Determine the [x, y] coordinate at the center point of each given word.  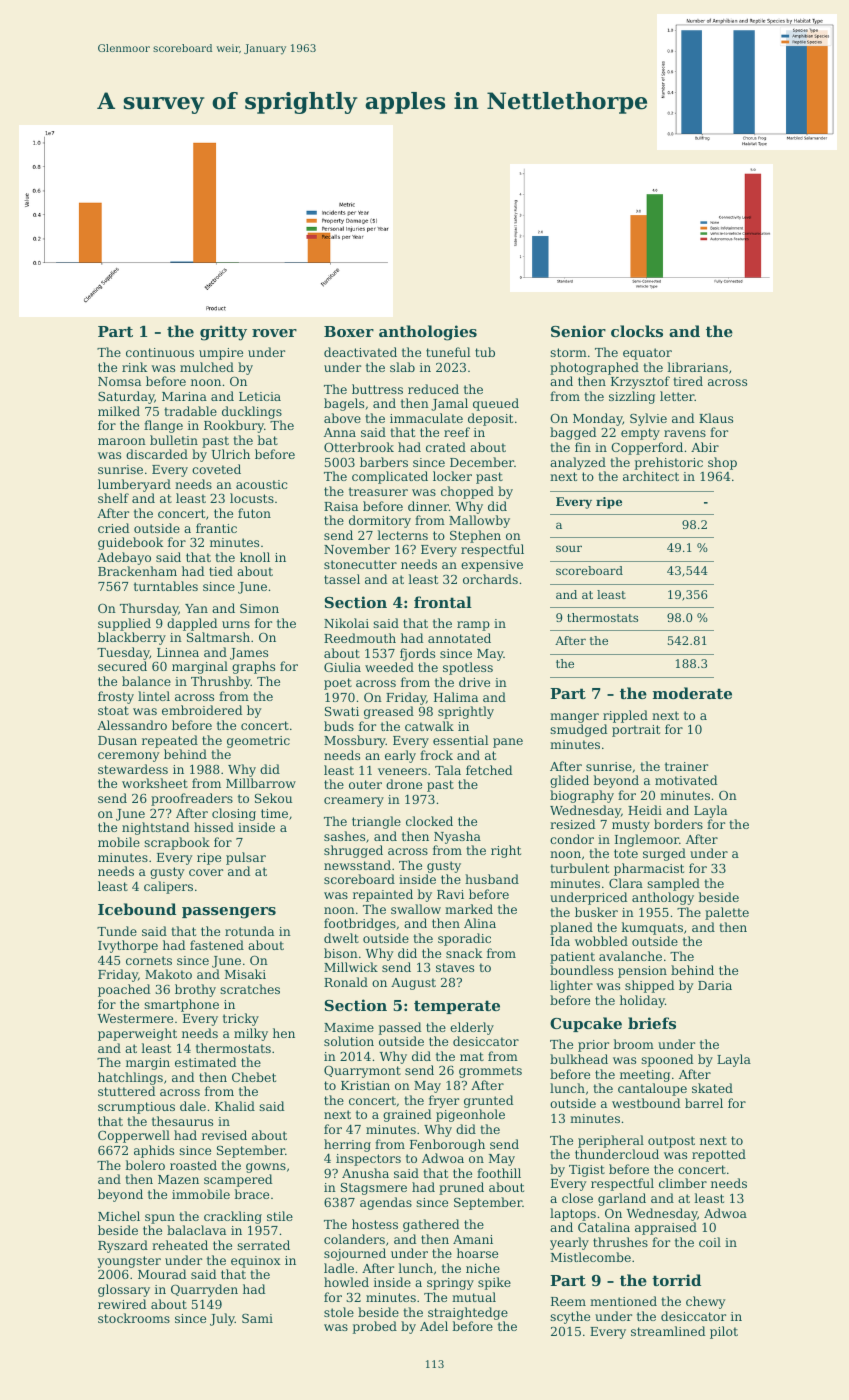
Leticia [260, 396]
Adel [434, 1326]
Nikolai [346, 623]
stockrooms [134, 1318]
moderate [692, 693]
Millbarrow [261, 783]
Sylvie [648, 419]
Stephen [475, 536]
